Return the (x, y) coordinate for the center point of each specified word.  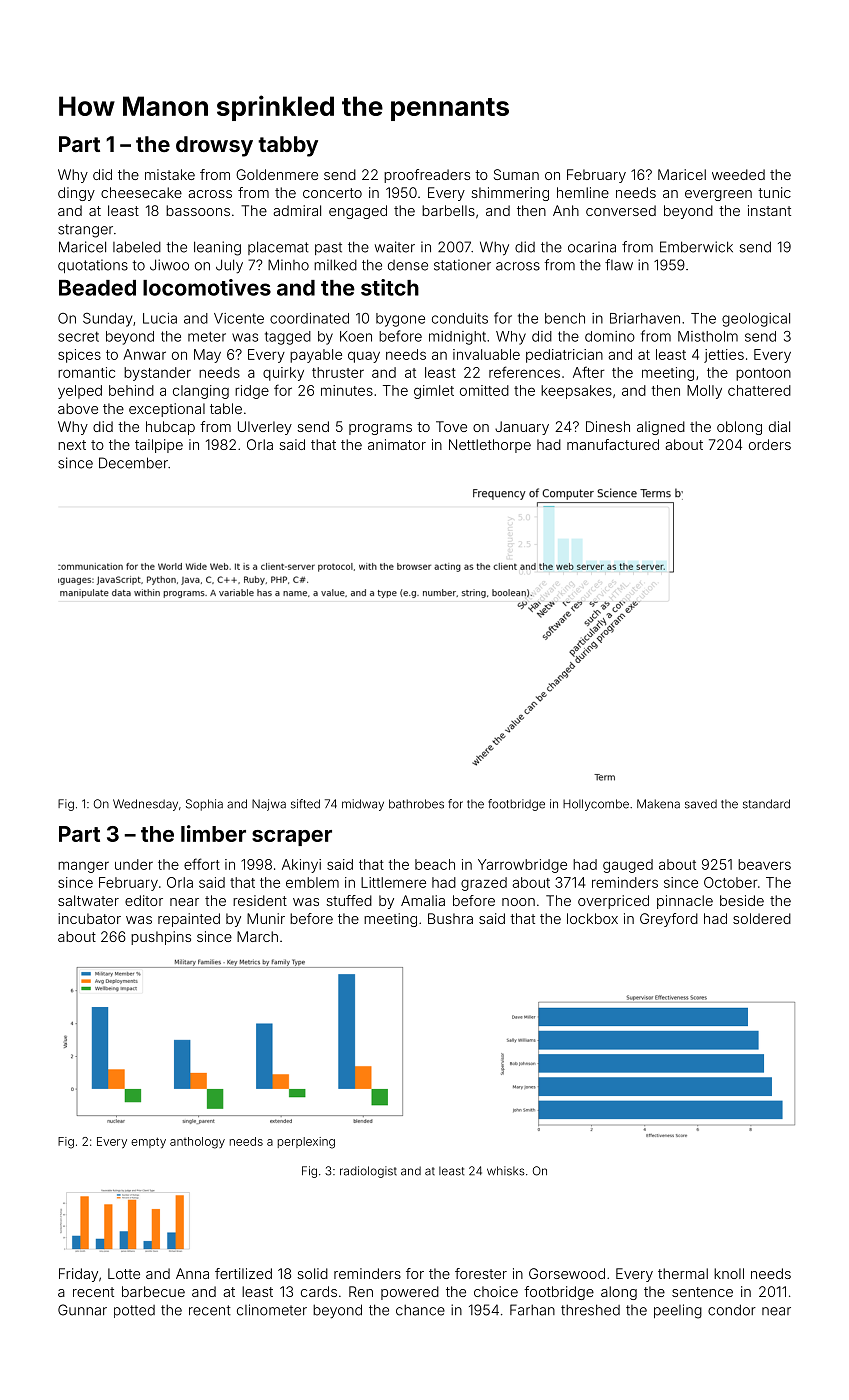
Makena (658, 804)
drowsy (214, 146)
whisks (506, 1171)
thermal (683, 1273)
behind (131, 390)
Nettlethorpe (490, 446)
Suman (516, 174)
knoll (729, 1273)
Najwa (269, 805)
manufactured (613, 444)
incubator (89, 918)
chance (420, 1310)
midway (363, 805)
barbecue (153, 1291)
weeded (738, 174)
